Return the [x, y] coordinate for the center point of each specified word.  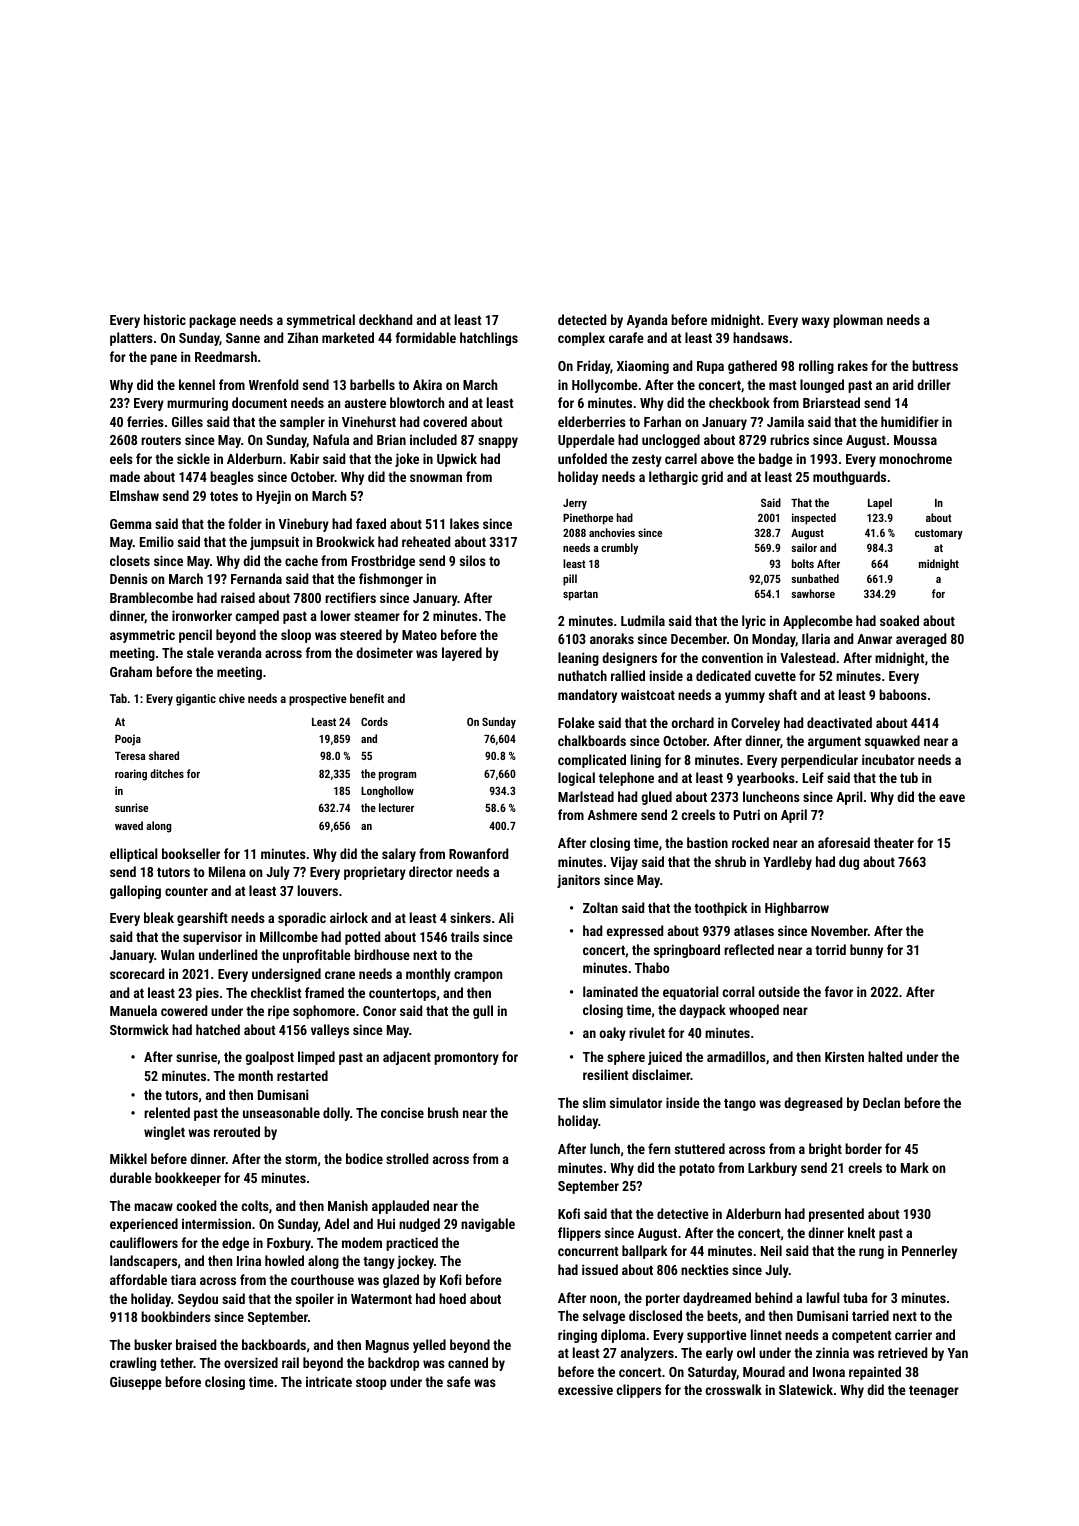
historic [165, 319]
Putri [747, 814]
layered [462, 654]
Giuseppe [136, 1383]
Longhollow [387, 792]
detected [582, 319]
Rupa [710, 367]
